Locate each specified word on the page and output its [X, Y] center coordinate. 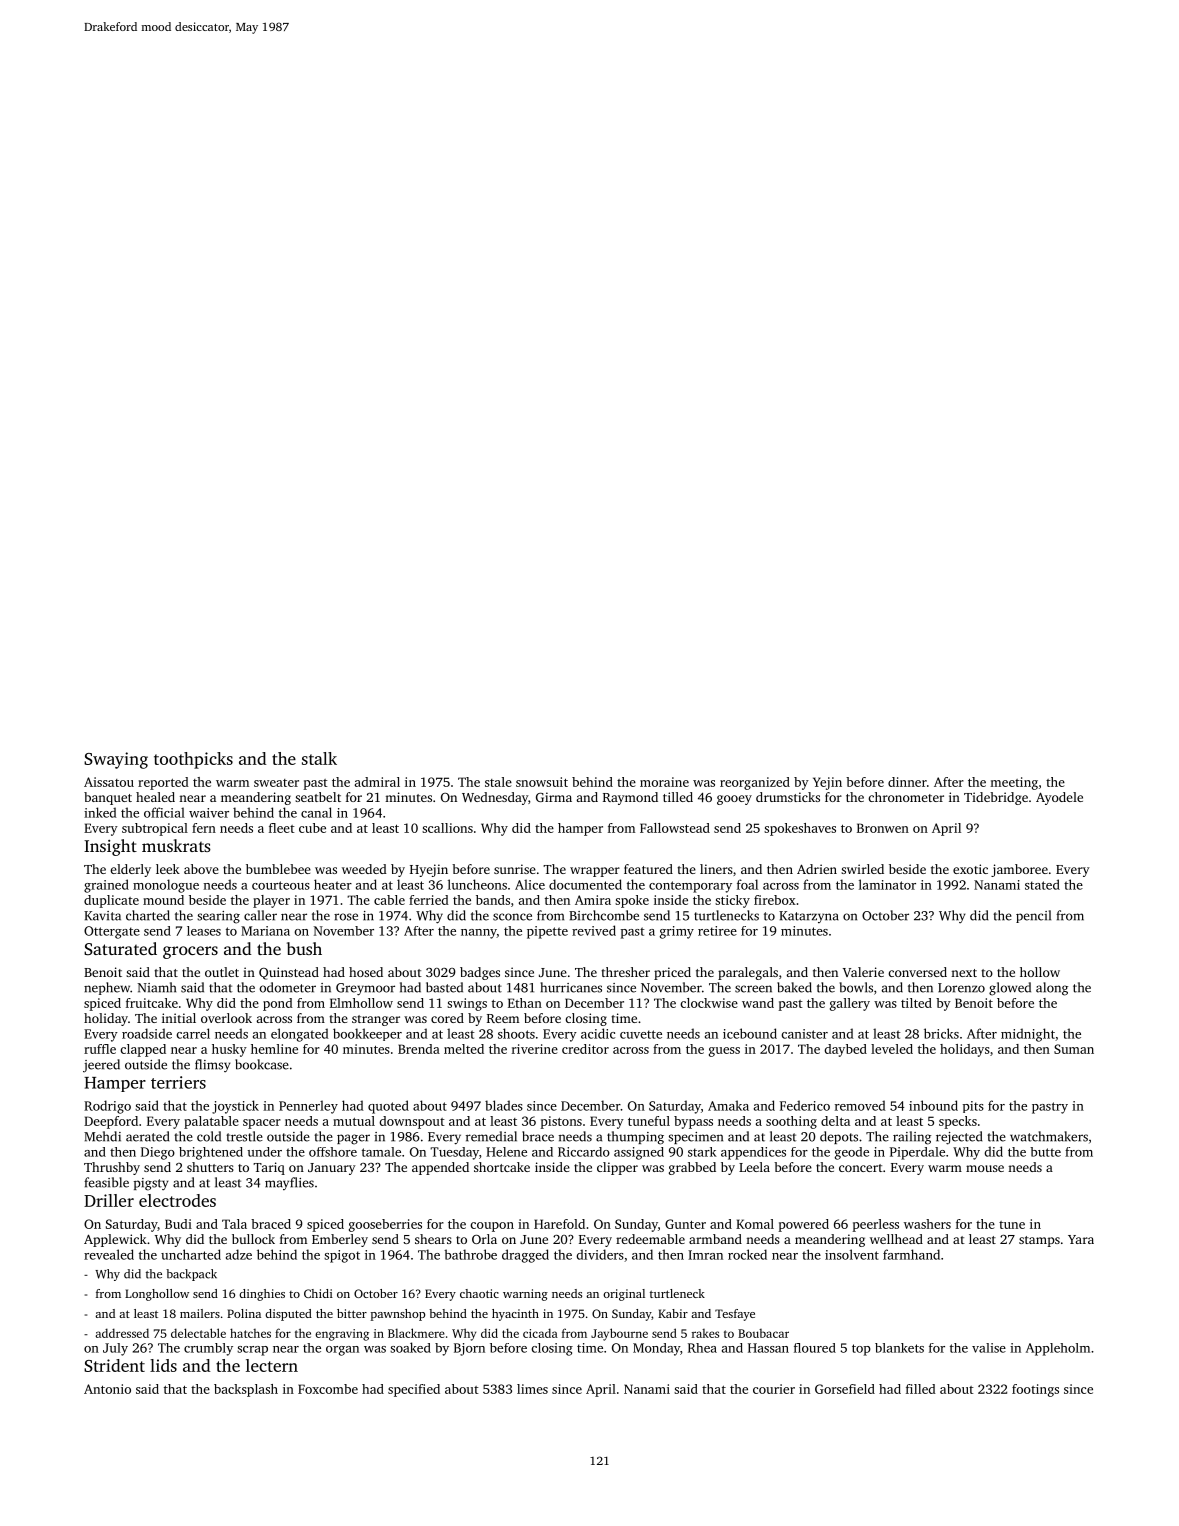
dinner [907, 782]
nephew [107, 988]
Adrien [817, 869]
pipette [547, 932]
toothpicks [193, 760]
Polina [244, 1313]
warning [525, 1295]
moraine [664, 782]
